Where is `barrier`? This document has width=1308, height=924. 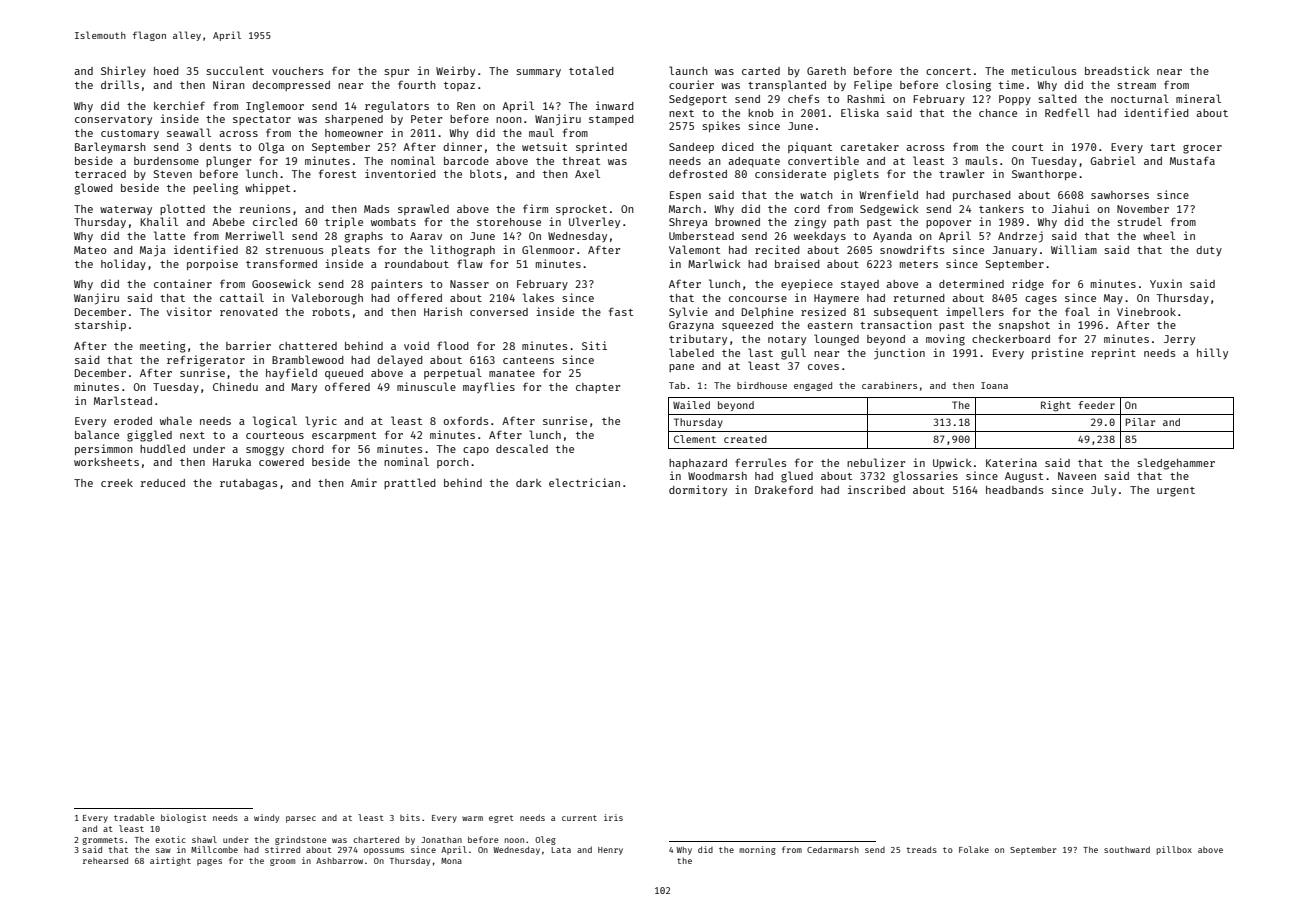
barrier is located at coordinates (248, 345).
